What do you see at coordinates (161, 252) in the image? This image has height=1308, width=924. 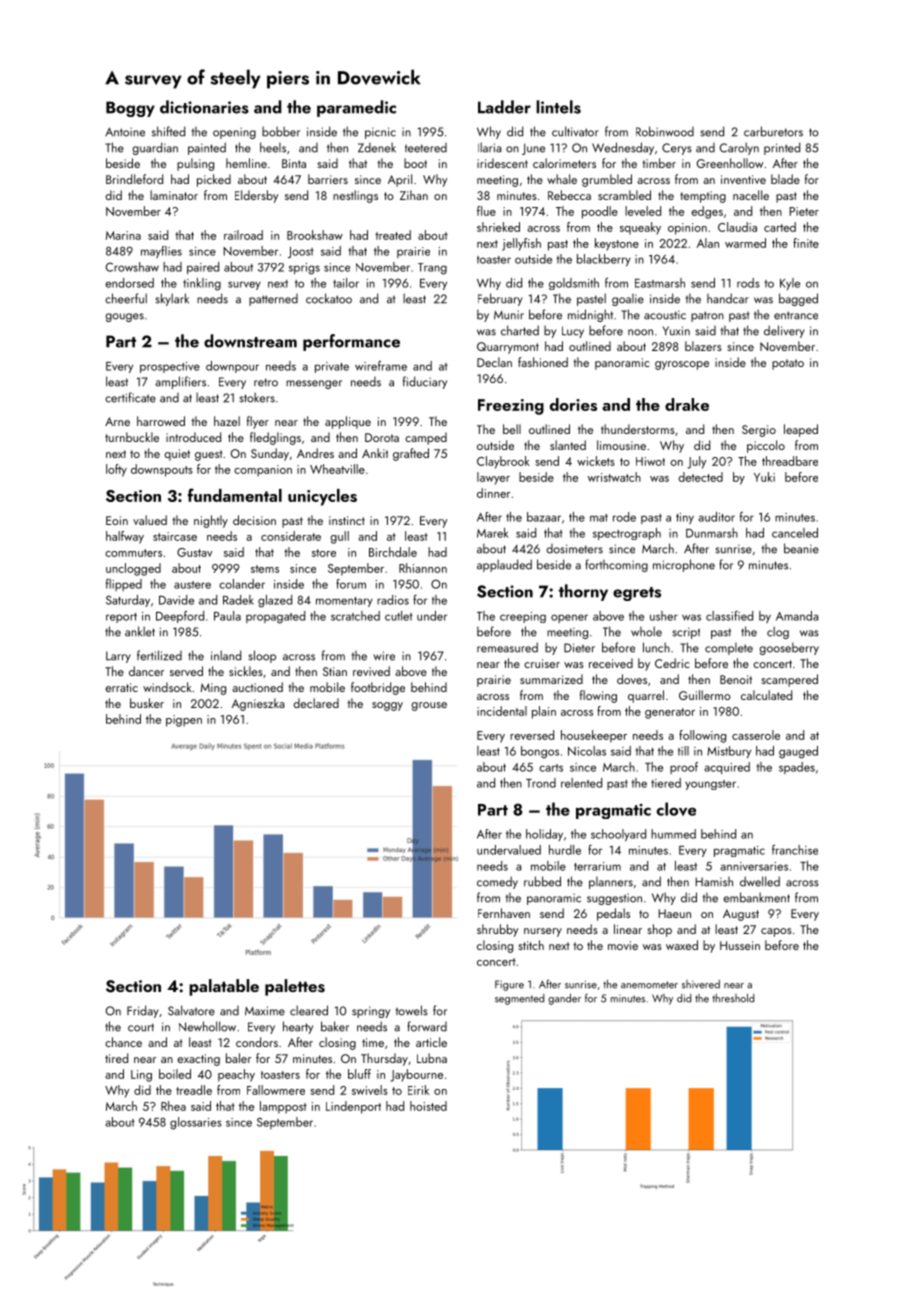 I see `mayflies` at bounding box center [161, 252].
